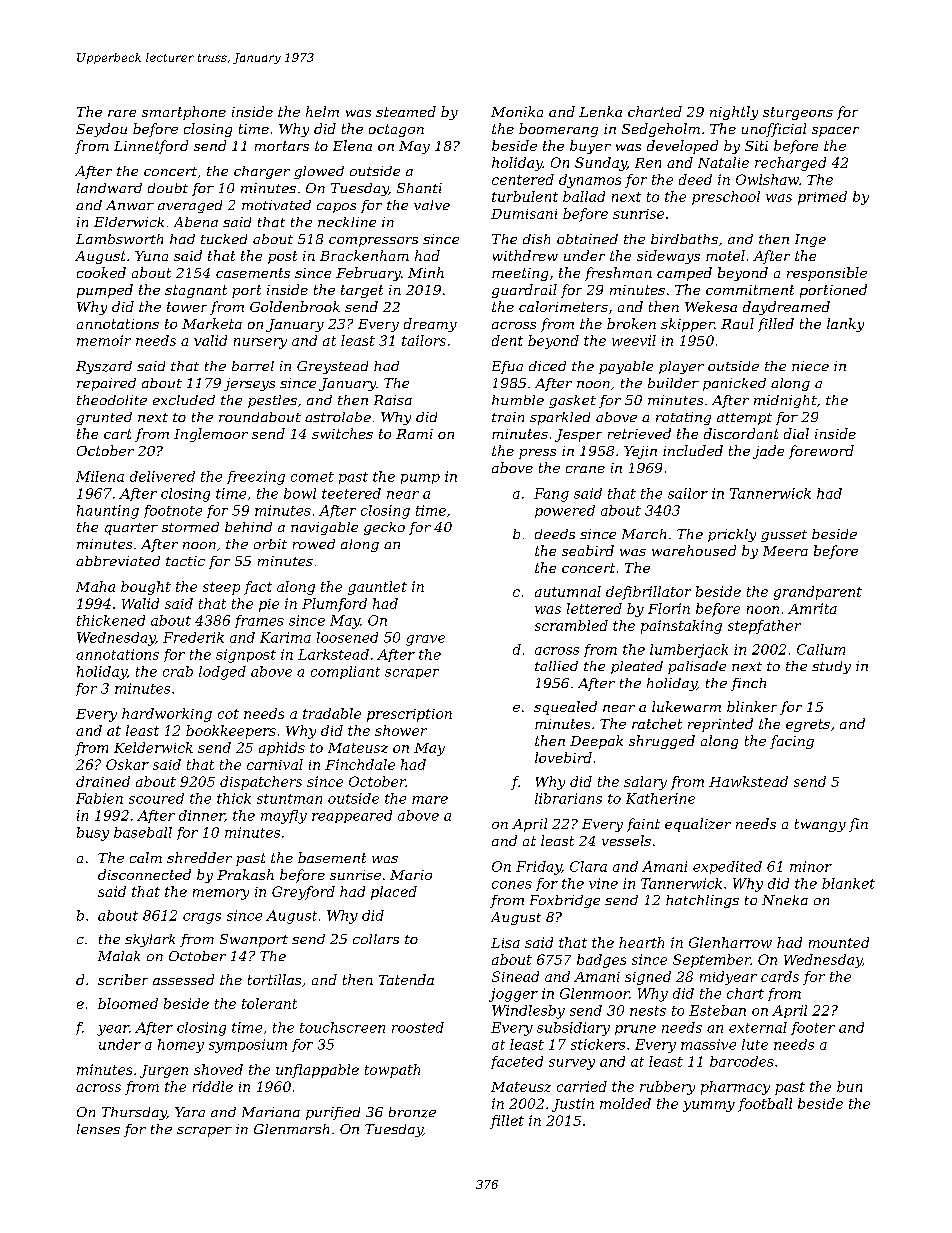  Describe the element at coordinates (810, 240) in the document. I see `Inge` at that location.
